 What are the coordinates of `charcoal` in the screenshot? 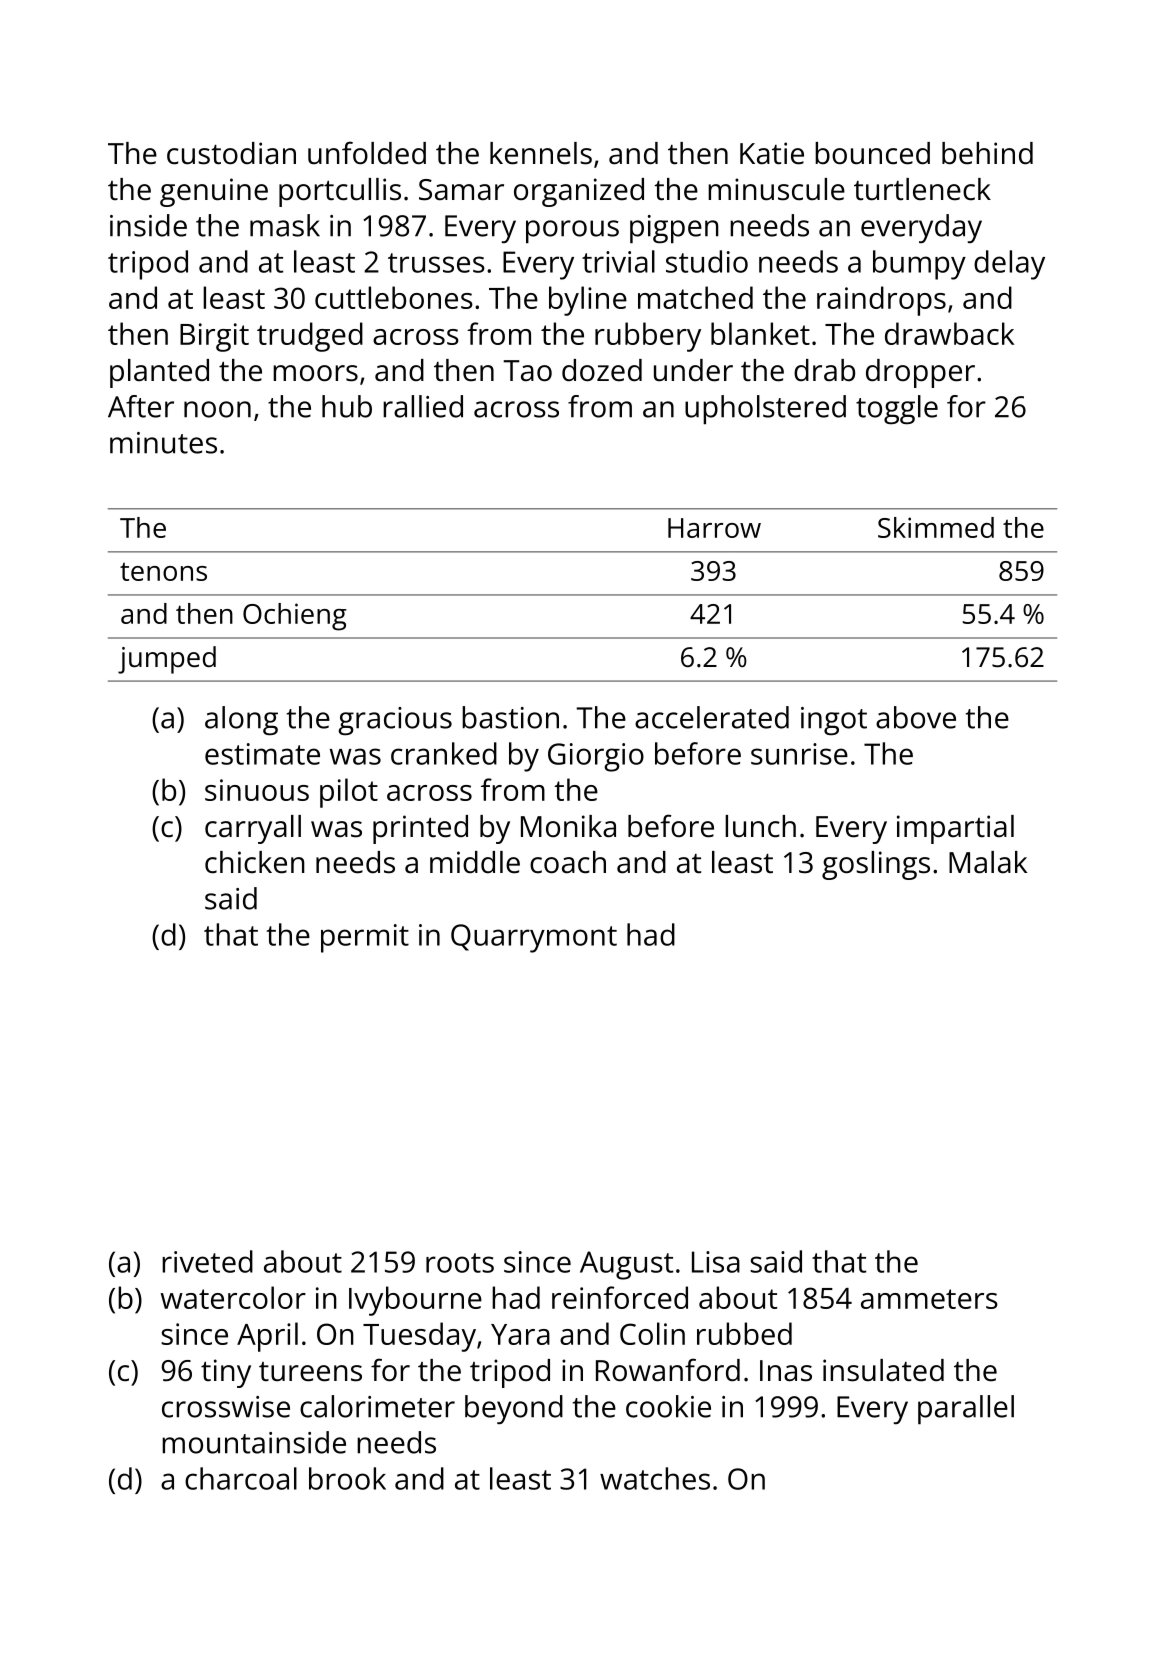 It's located at (241, 1478).
